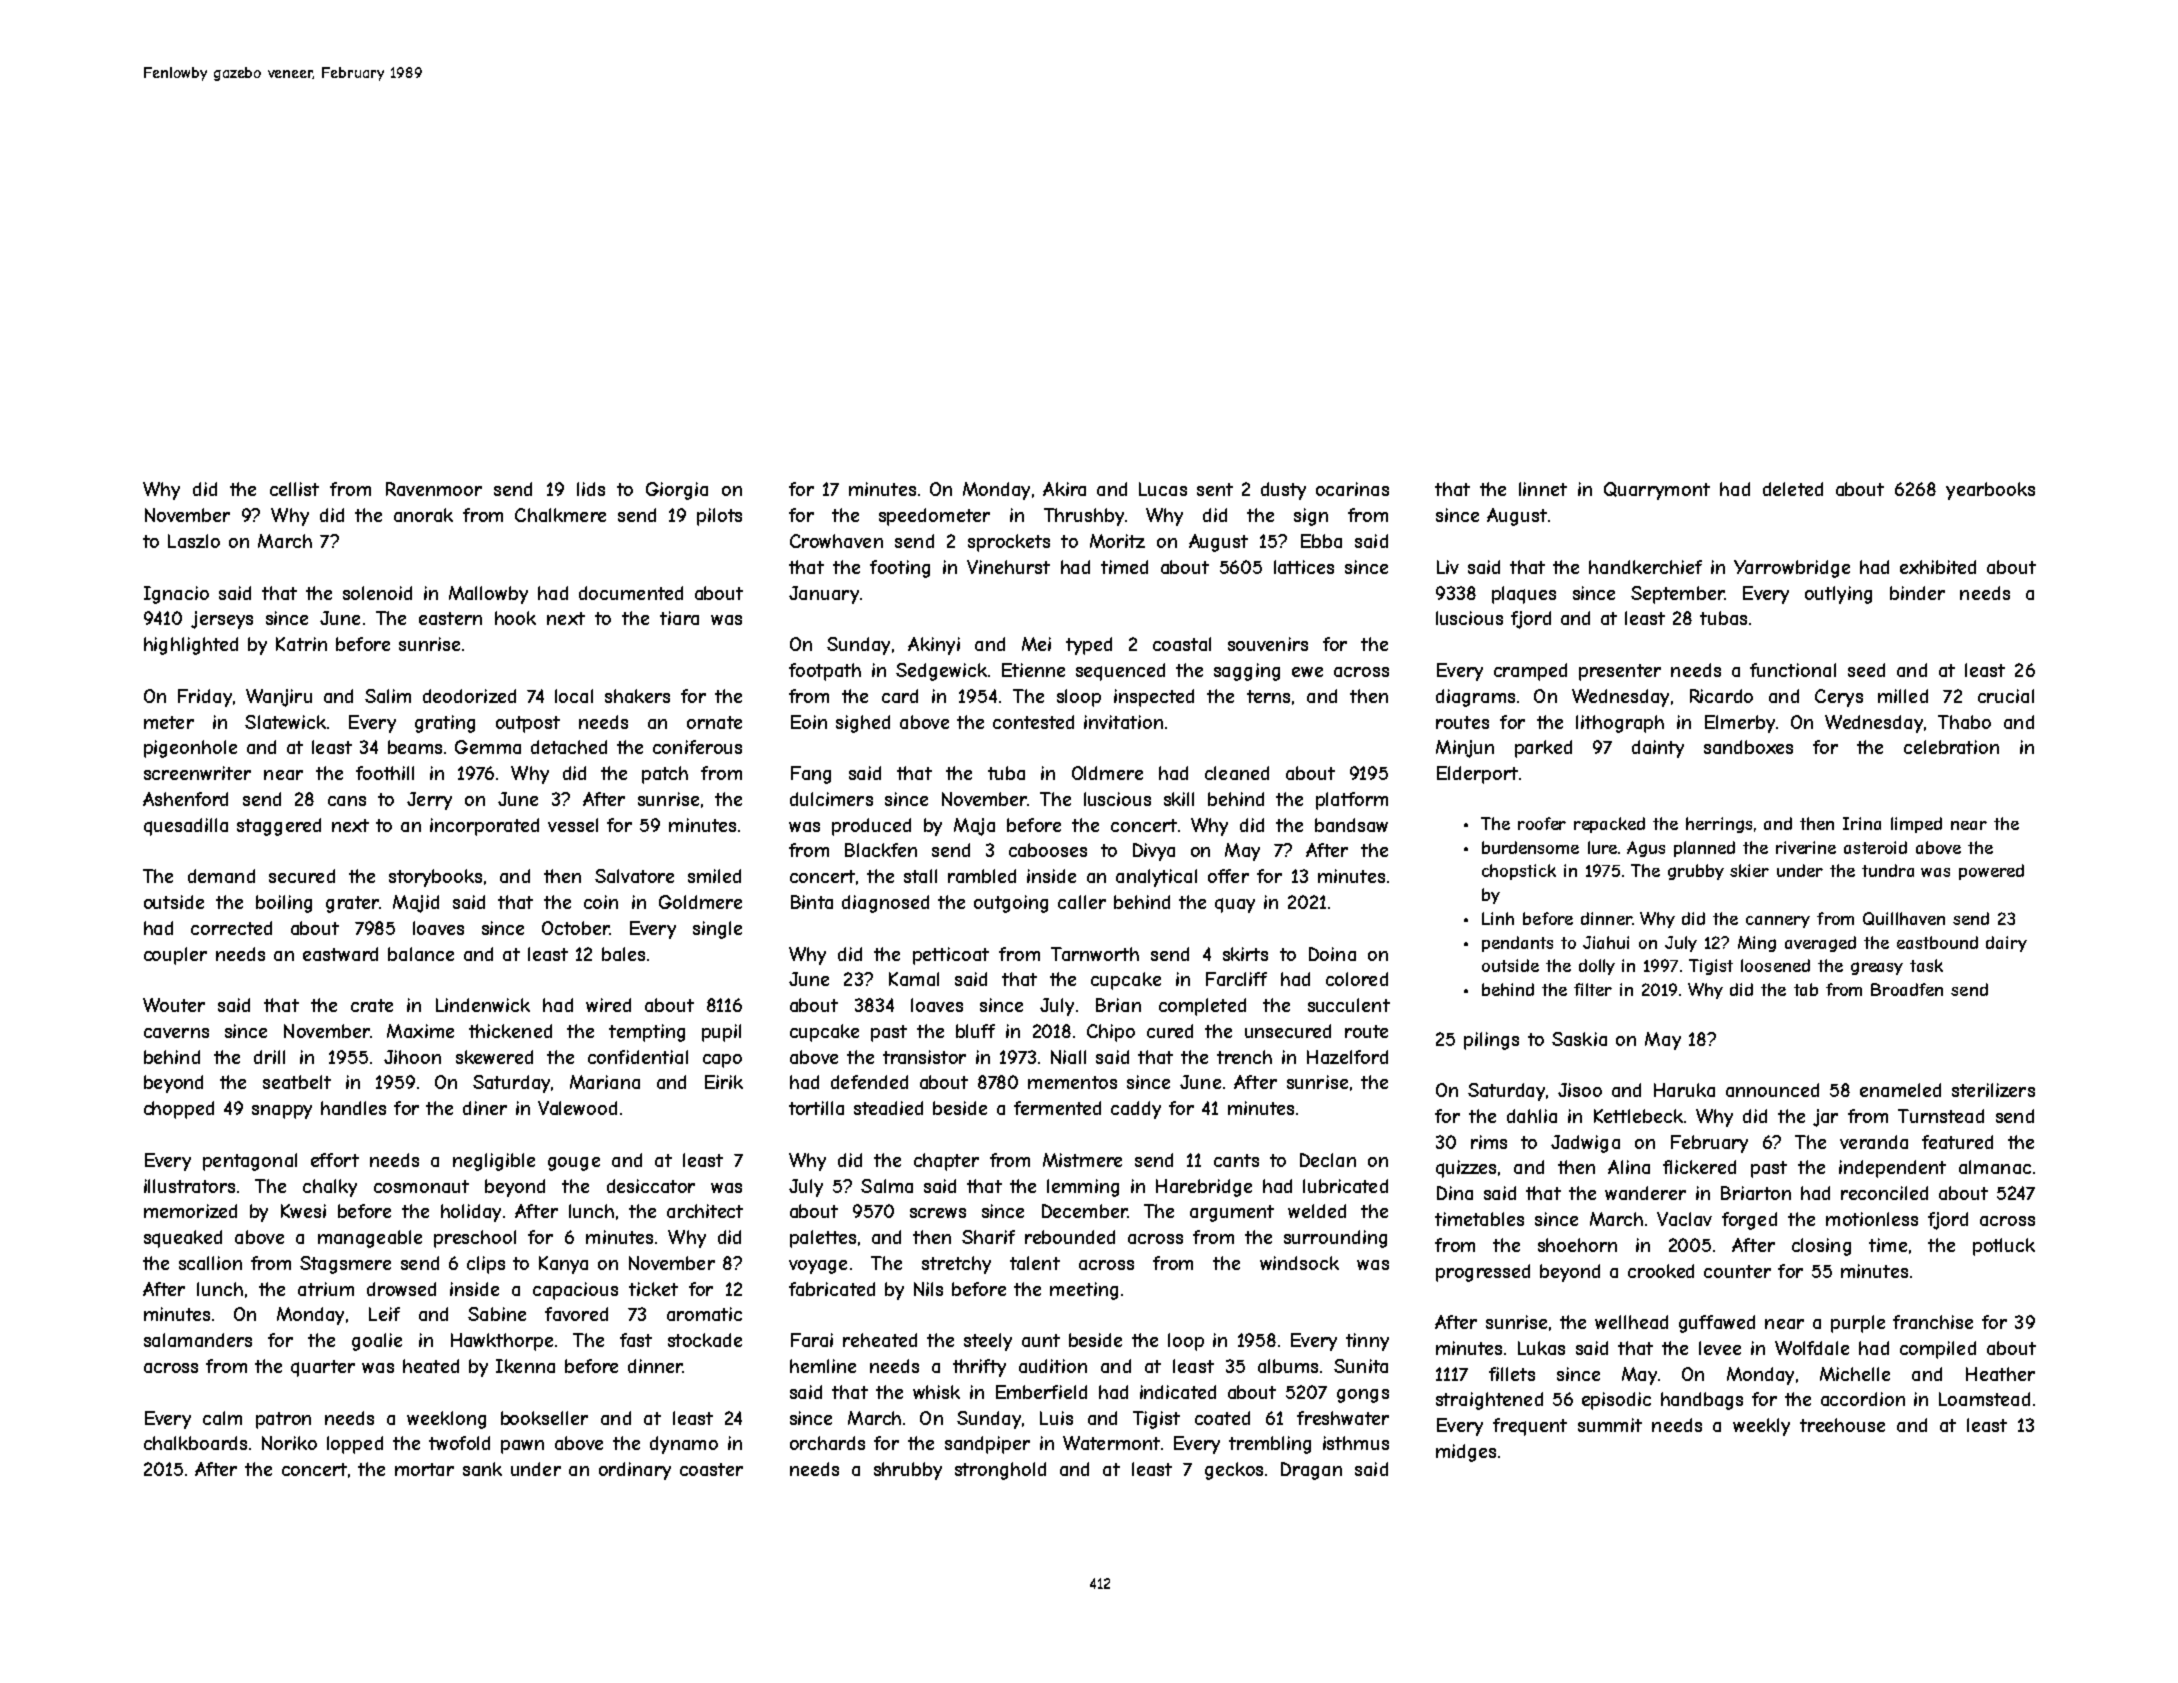 The image size is (2178, 1683). I want to click on architect, so click(705, 1211).
